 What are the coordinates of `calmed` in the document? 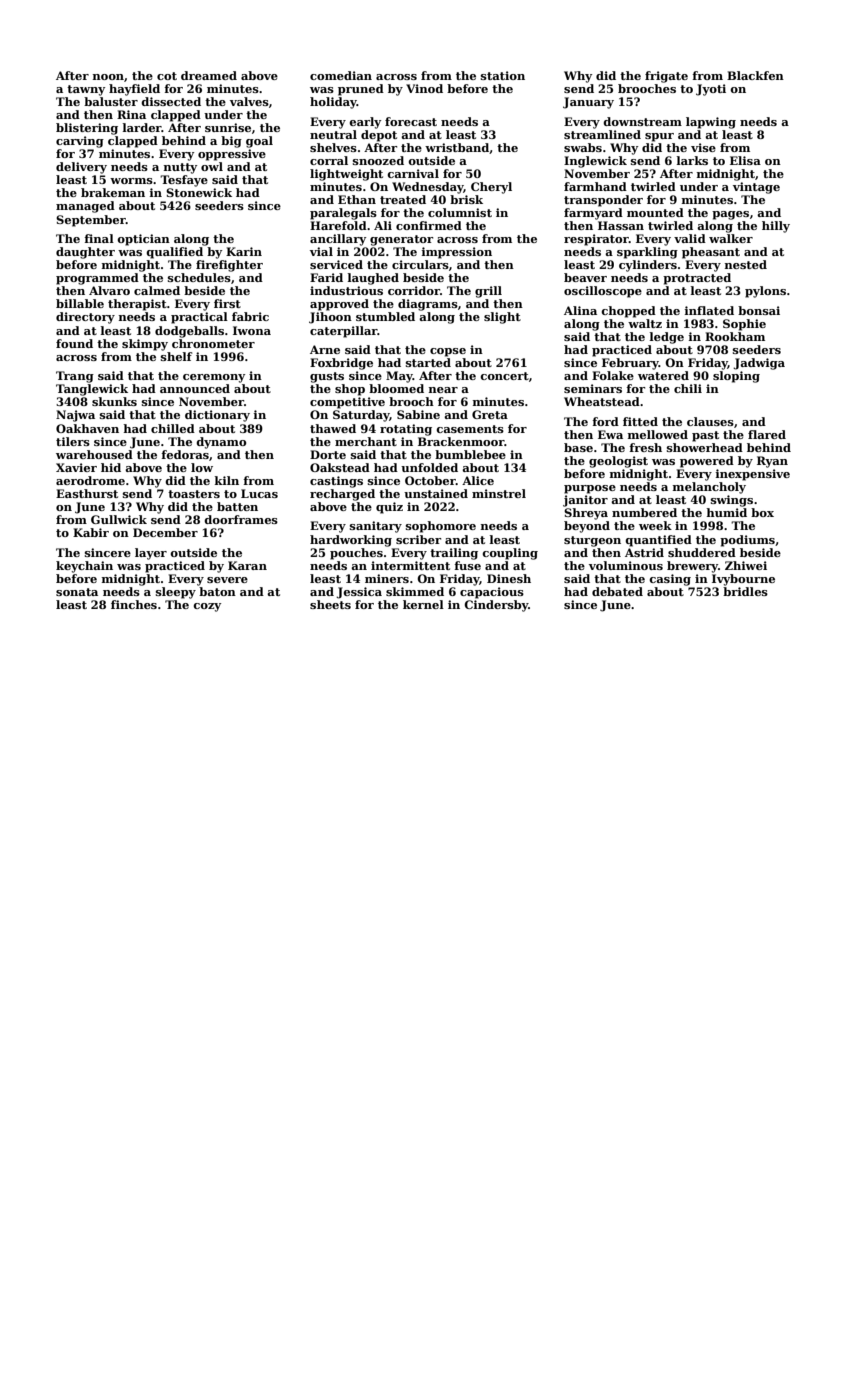 It's located at (157, 290).
